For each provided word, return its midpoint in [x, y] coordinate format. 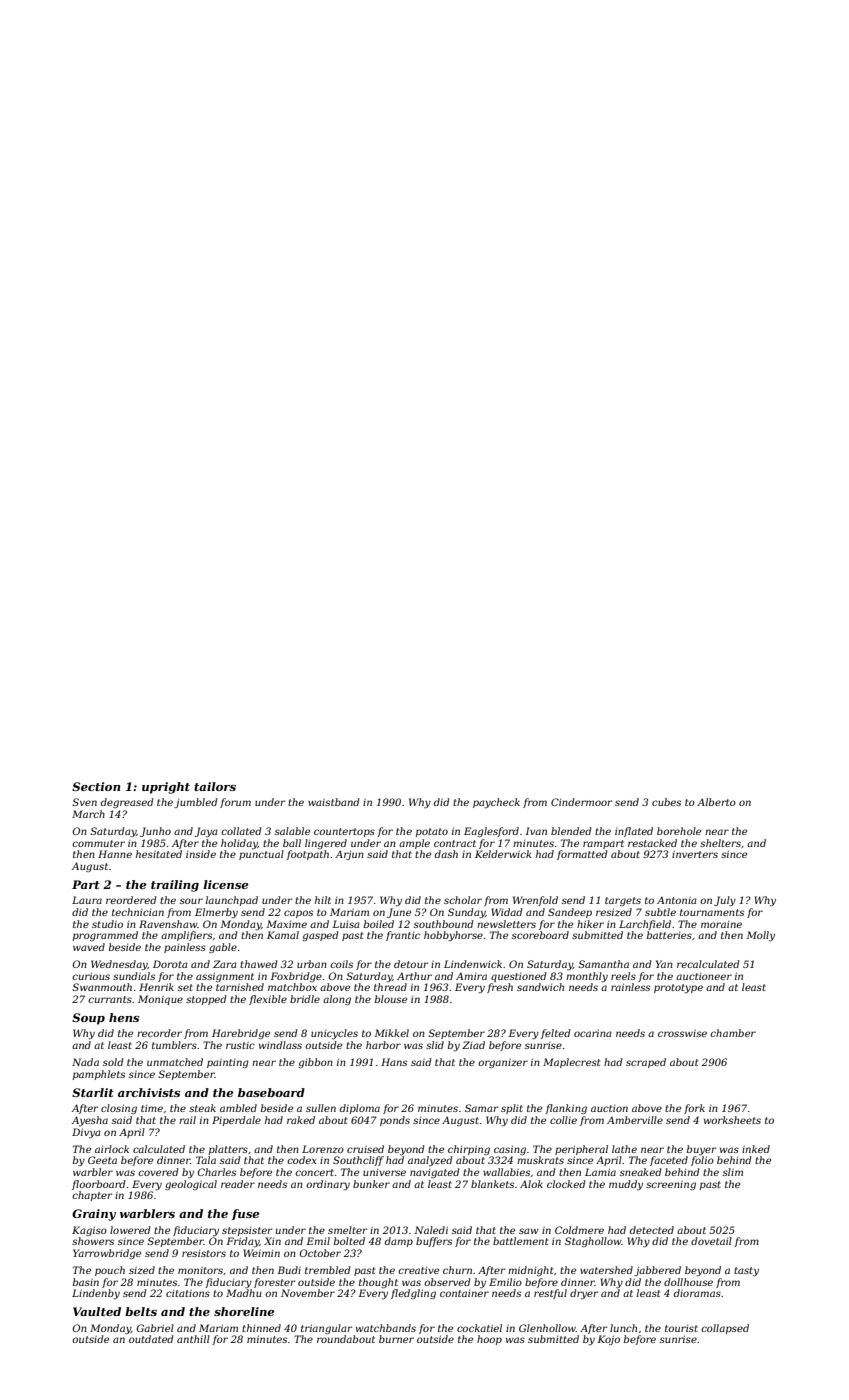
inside [201, 854]
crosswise [682, 1033]
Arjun [349, 855]
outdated [151, 1339]
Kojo [608, 1340]
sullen [321, 1108]
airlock [112, 1149]
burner [396, 1339]
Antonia [677, 900]
